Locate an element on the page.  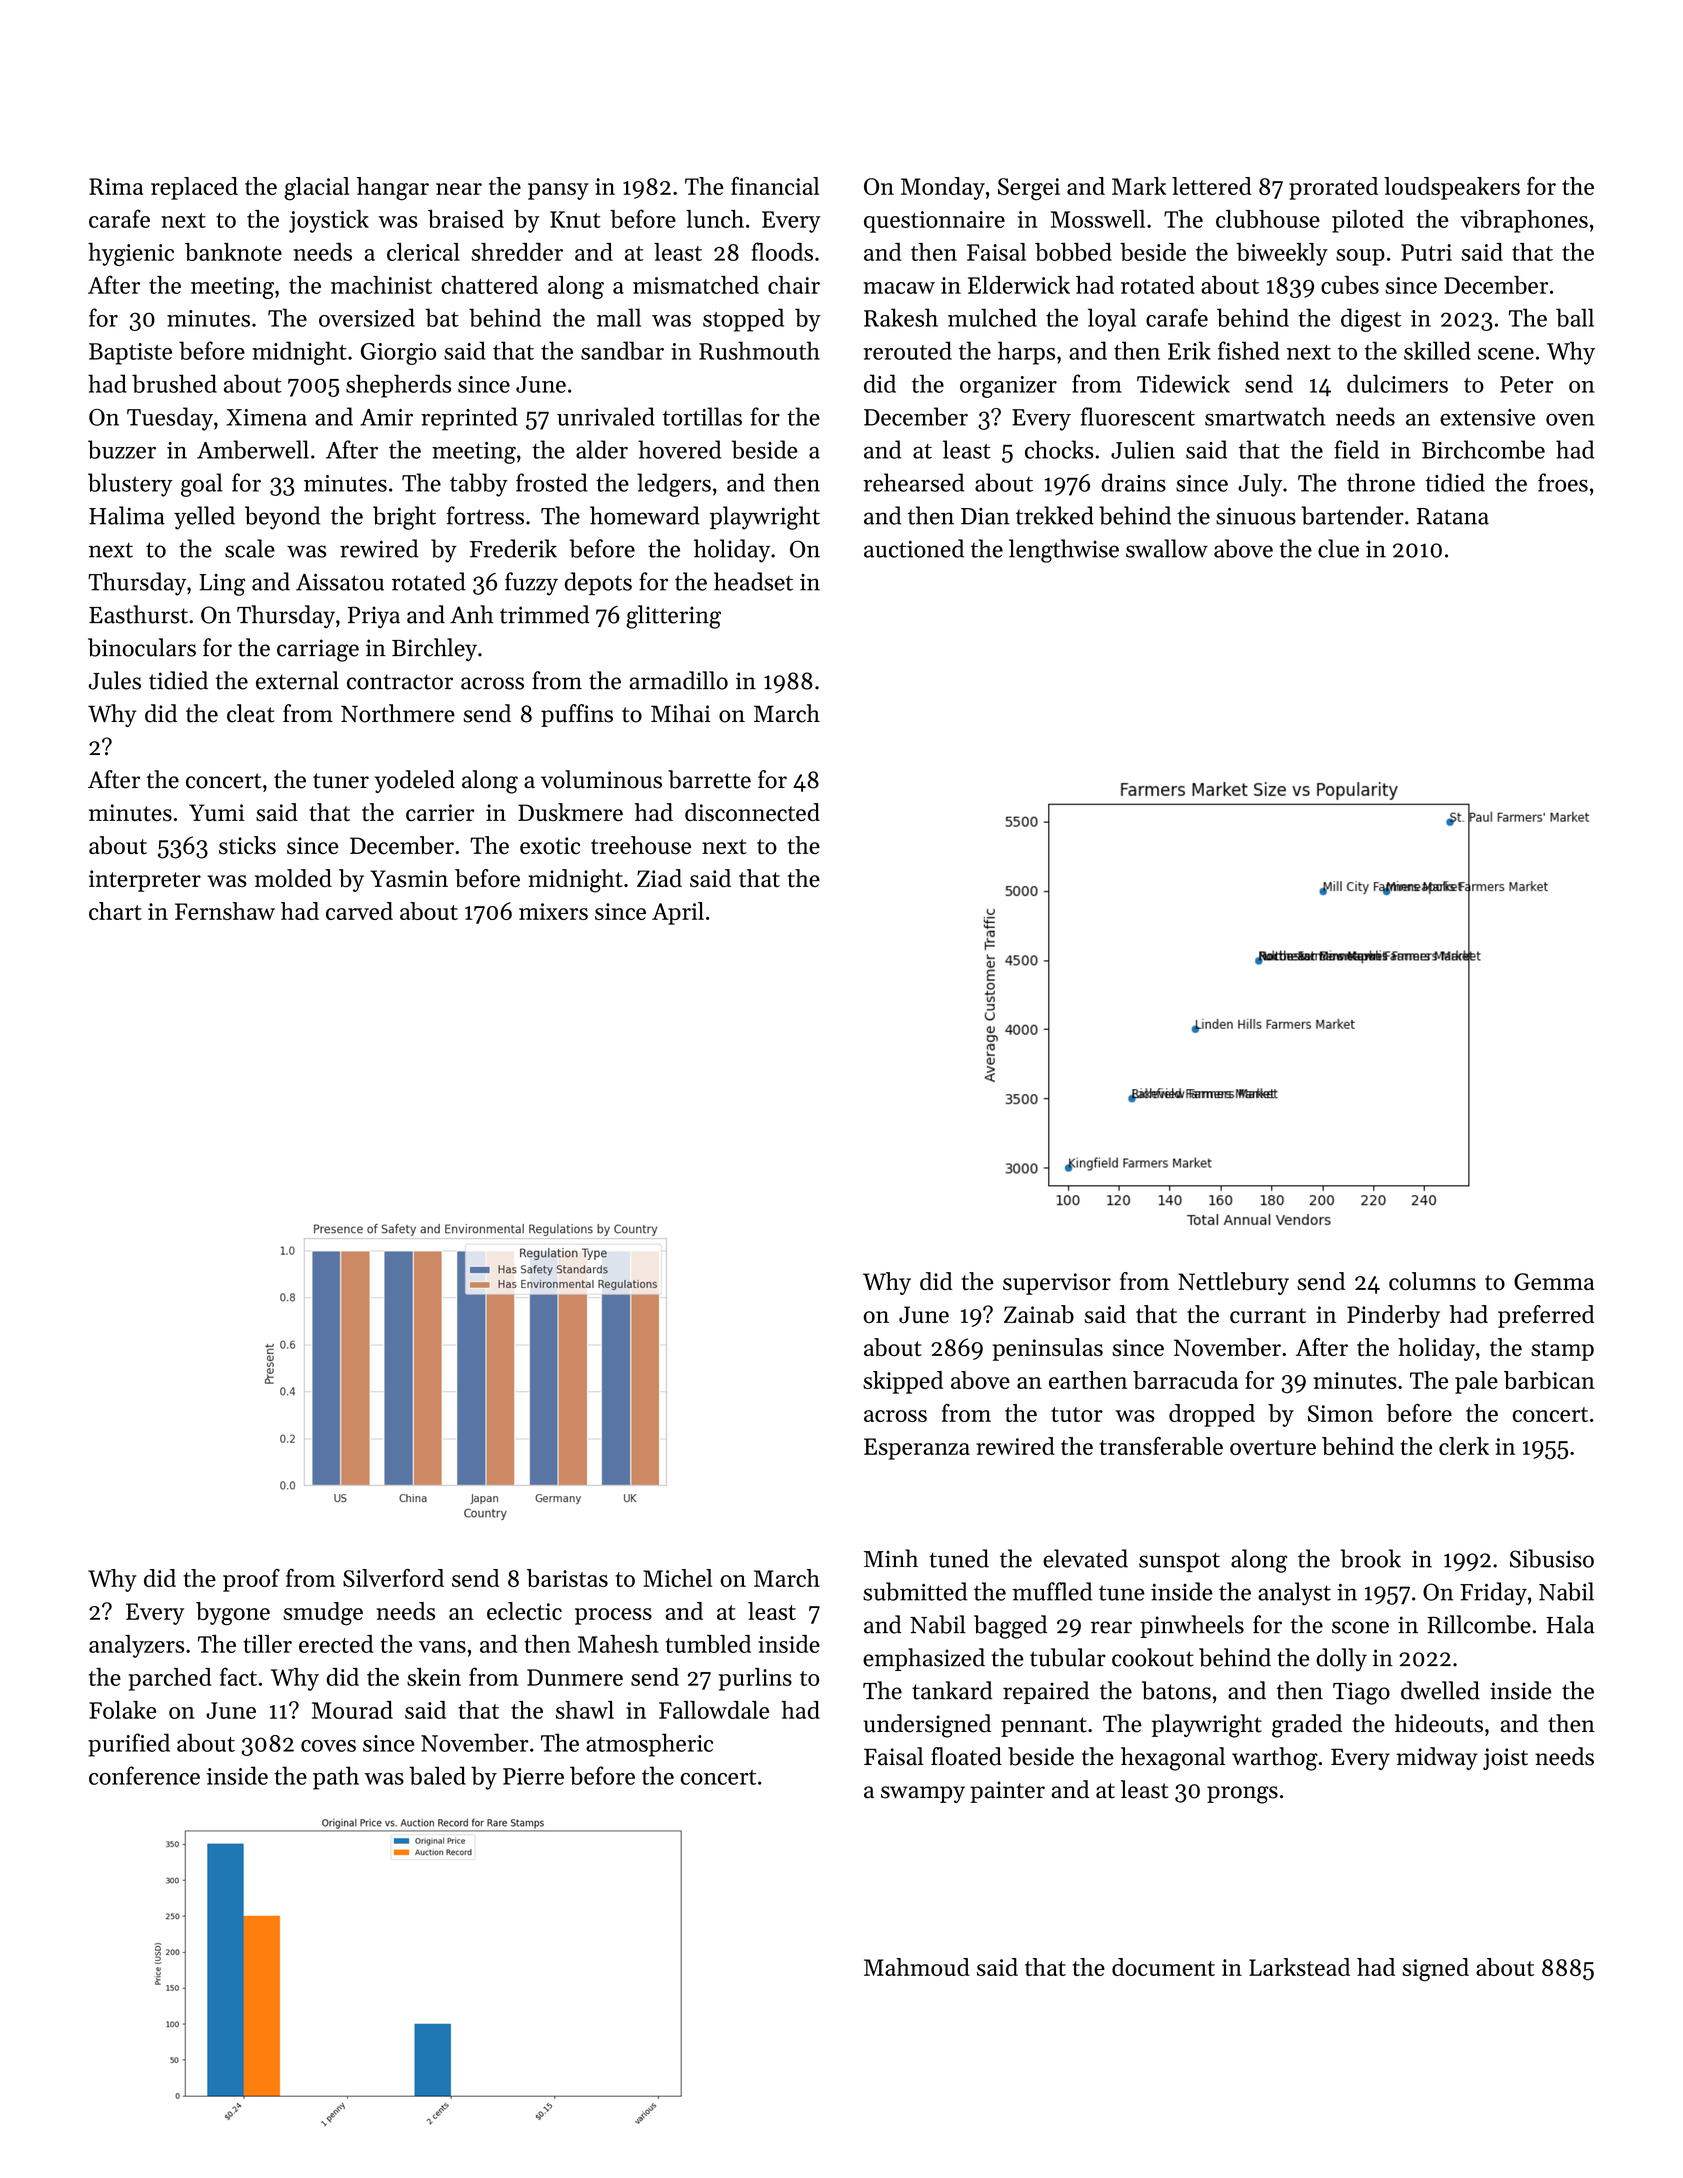
conference is located at coordinates (144, 1775).
